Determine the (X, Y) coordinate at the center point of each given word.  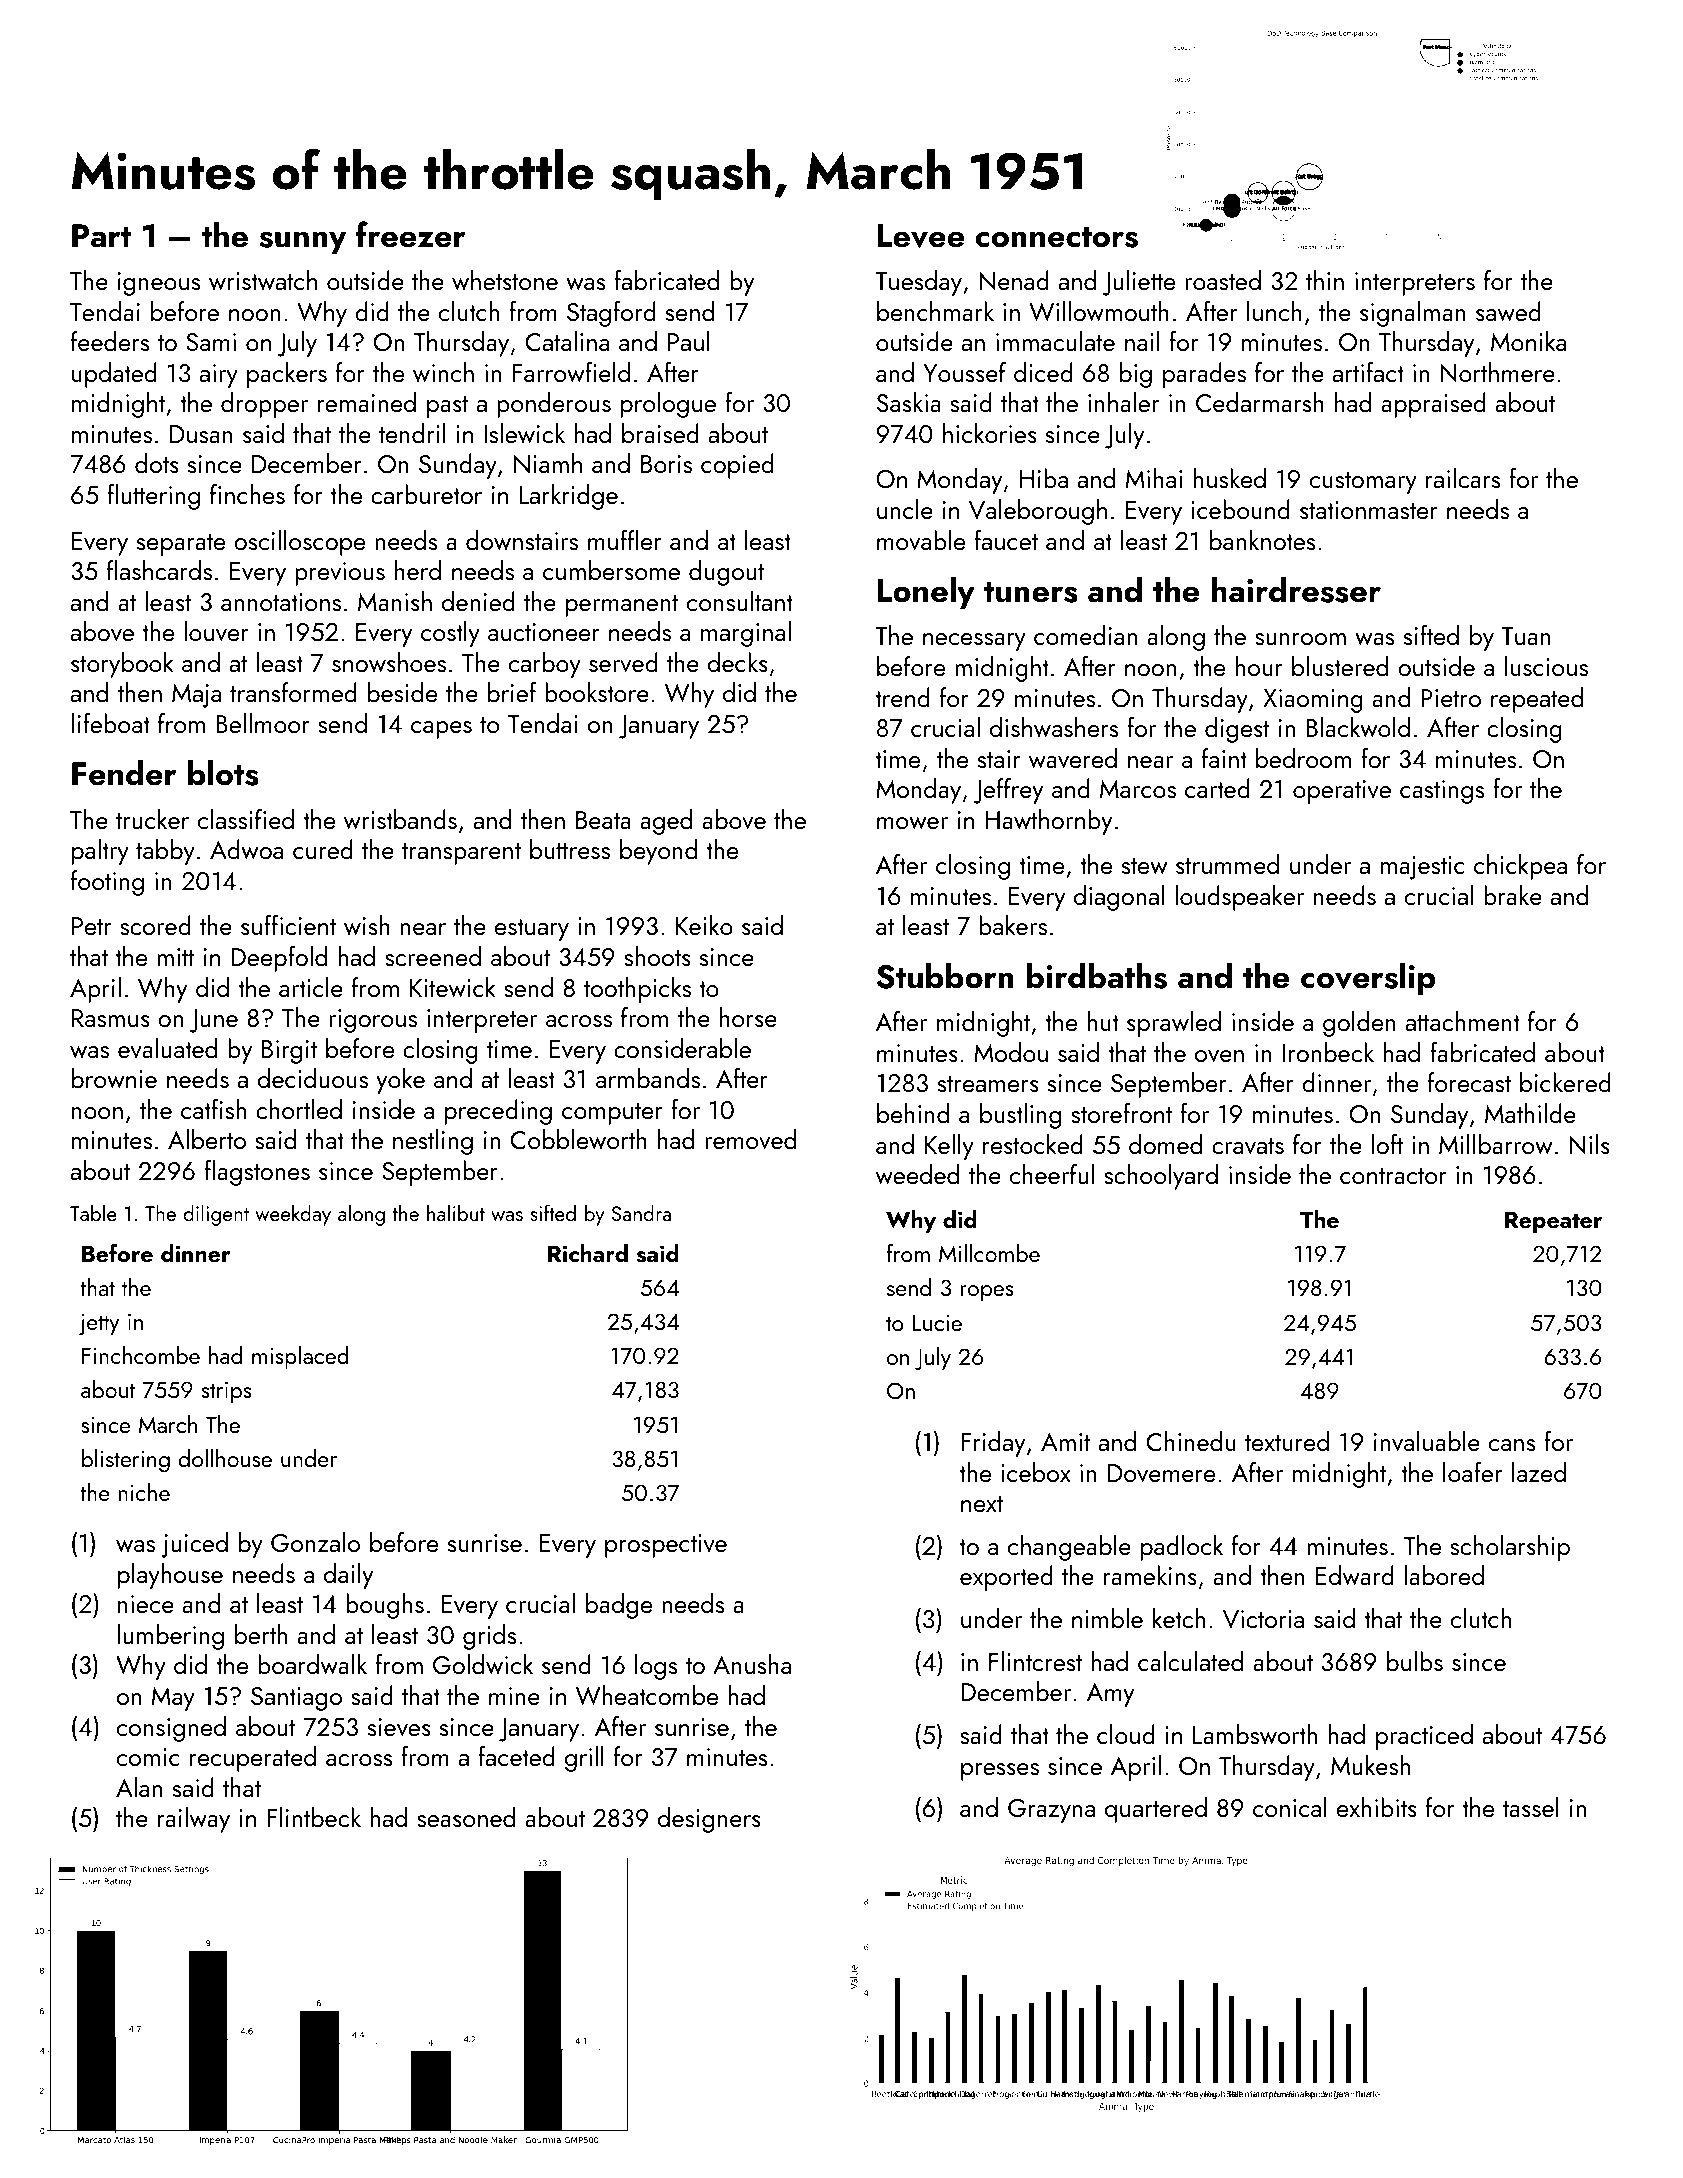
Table (93, 1213)
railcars (1463, 478)
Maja (196, 696)
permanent (622, 606)
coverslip (1368, 979)
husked (1229, 478)
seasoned (466, 1817)
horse (748, 1017)
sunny (302, 243)
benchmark (935, 311)
